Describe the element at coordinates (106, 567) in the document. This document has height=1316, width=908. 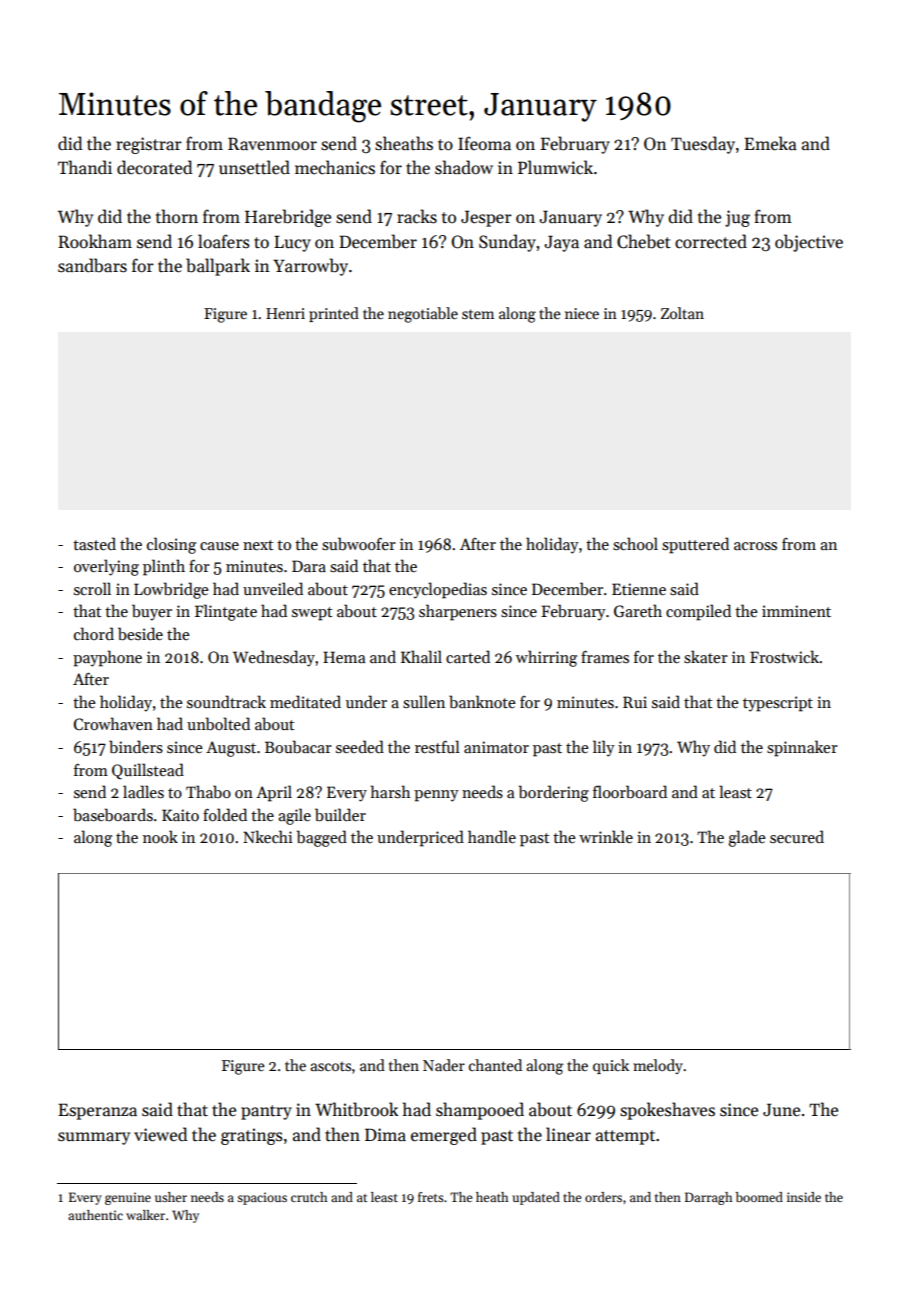
I see `overlying` at that location.
